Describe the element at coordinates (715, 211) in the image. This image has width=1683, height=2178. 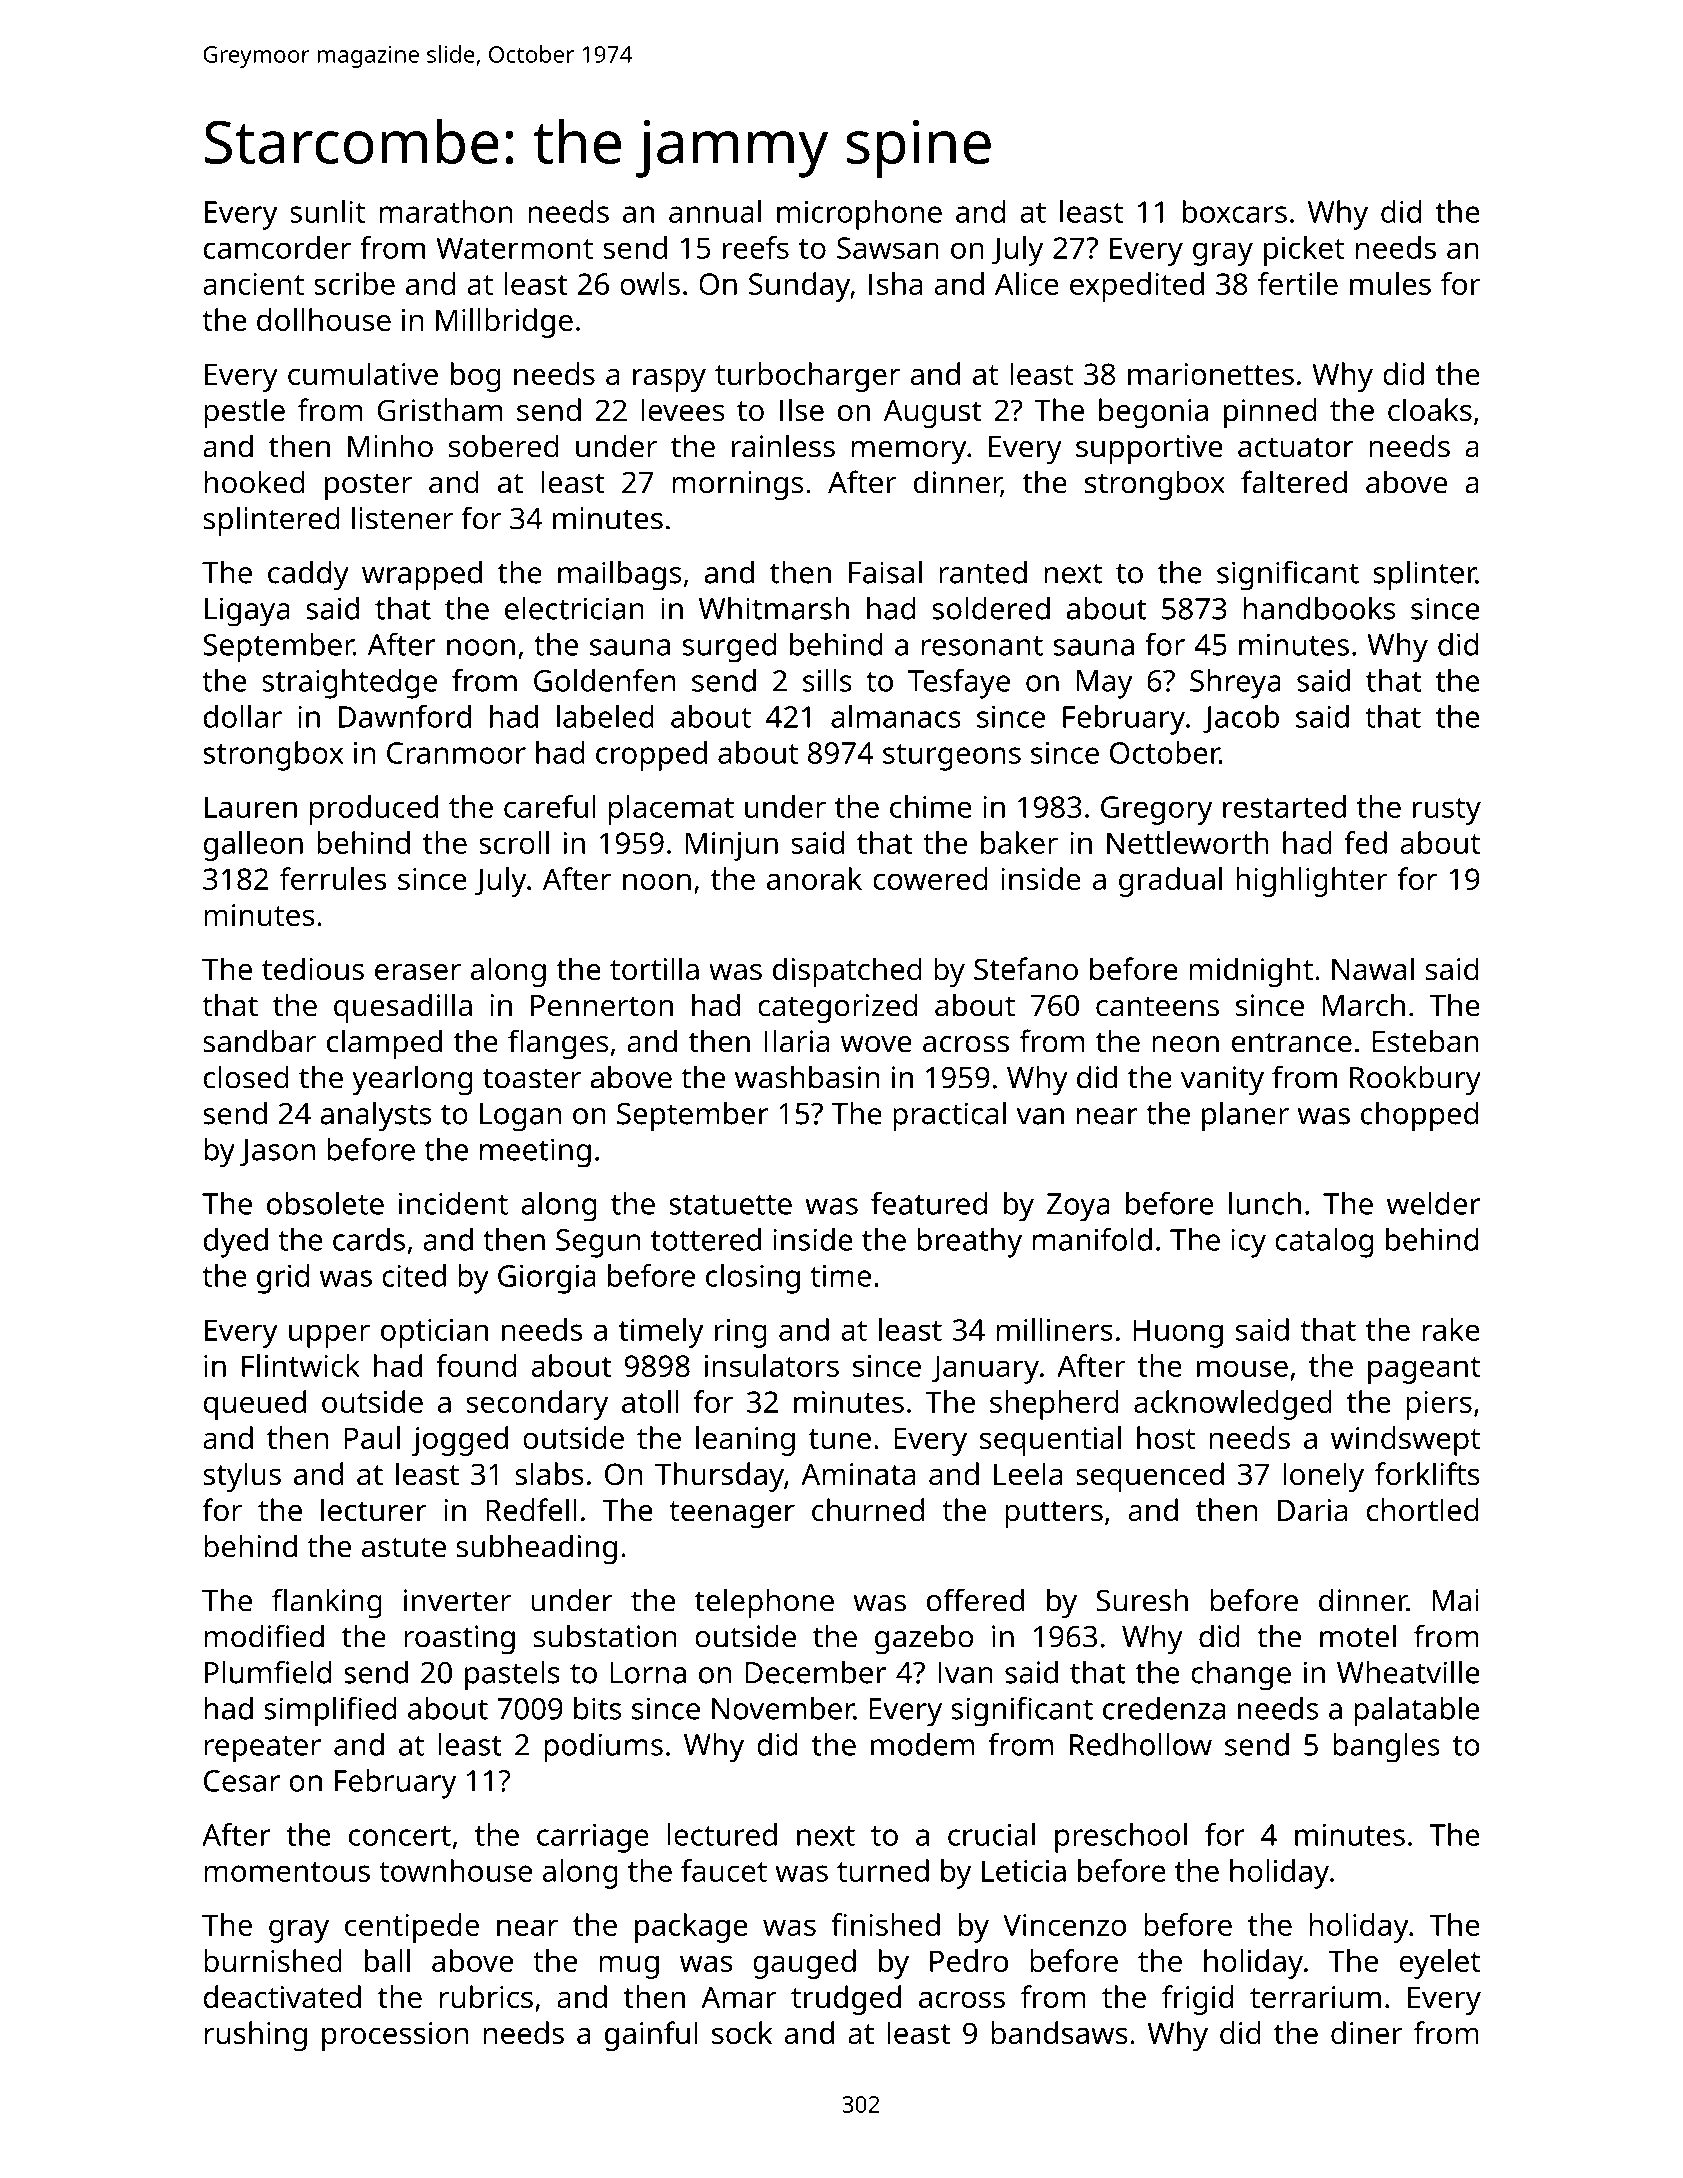
I see `annual` at that location.
